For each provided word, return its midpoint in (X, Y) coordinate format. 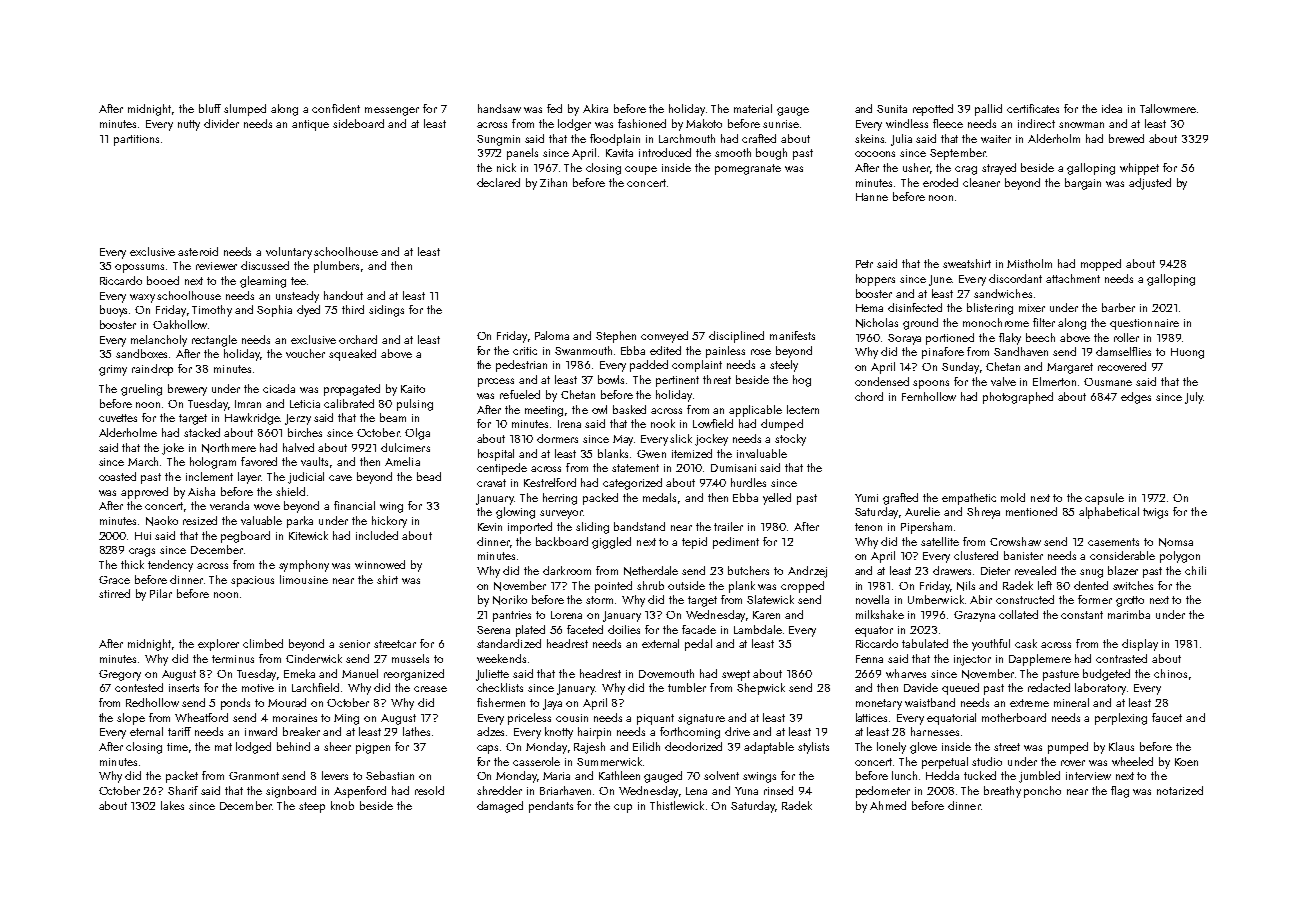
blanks (613, 453)
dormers (557, 438)
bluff (210, 108)
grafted (900, 499)
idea (1112, 108)
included (377, 535)
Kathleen (619, 775)
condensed (882, 381)
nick (506, 167)
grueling (141, 390)
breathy (1002, 792)
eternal (146, 731)
